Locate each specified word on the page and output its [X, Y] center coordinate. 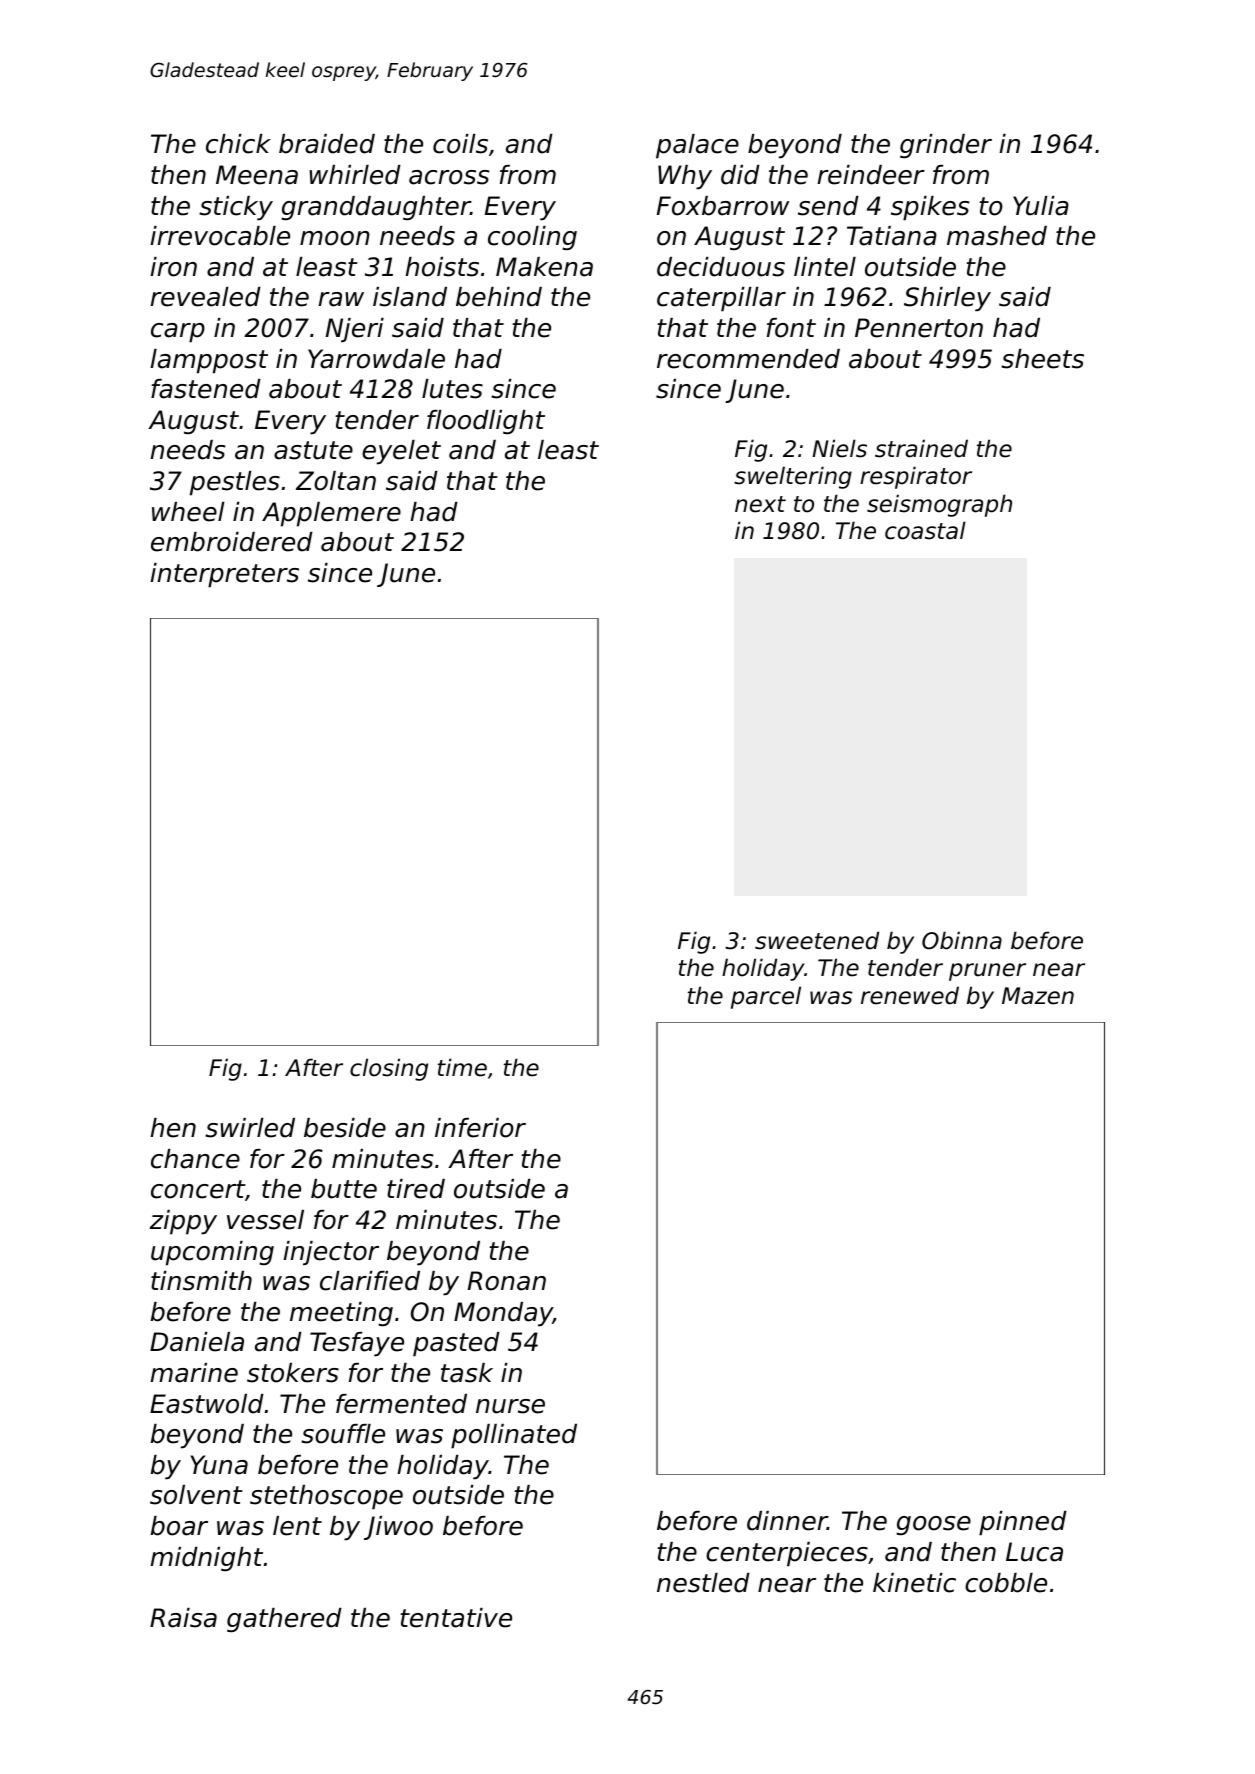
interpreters [224, 575]
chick [238, 144]
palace [697, 146]
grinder [946, 146]
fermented [401, 1404]
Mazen [1038, 996]
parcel [766, 997]
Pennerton [919, 328]
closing [389, 1069]
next [760, 504]
